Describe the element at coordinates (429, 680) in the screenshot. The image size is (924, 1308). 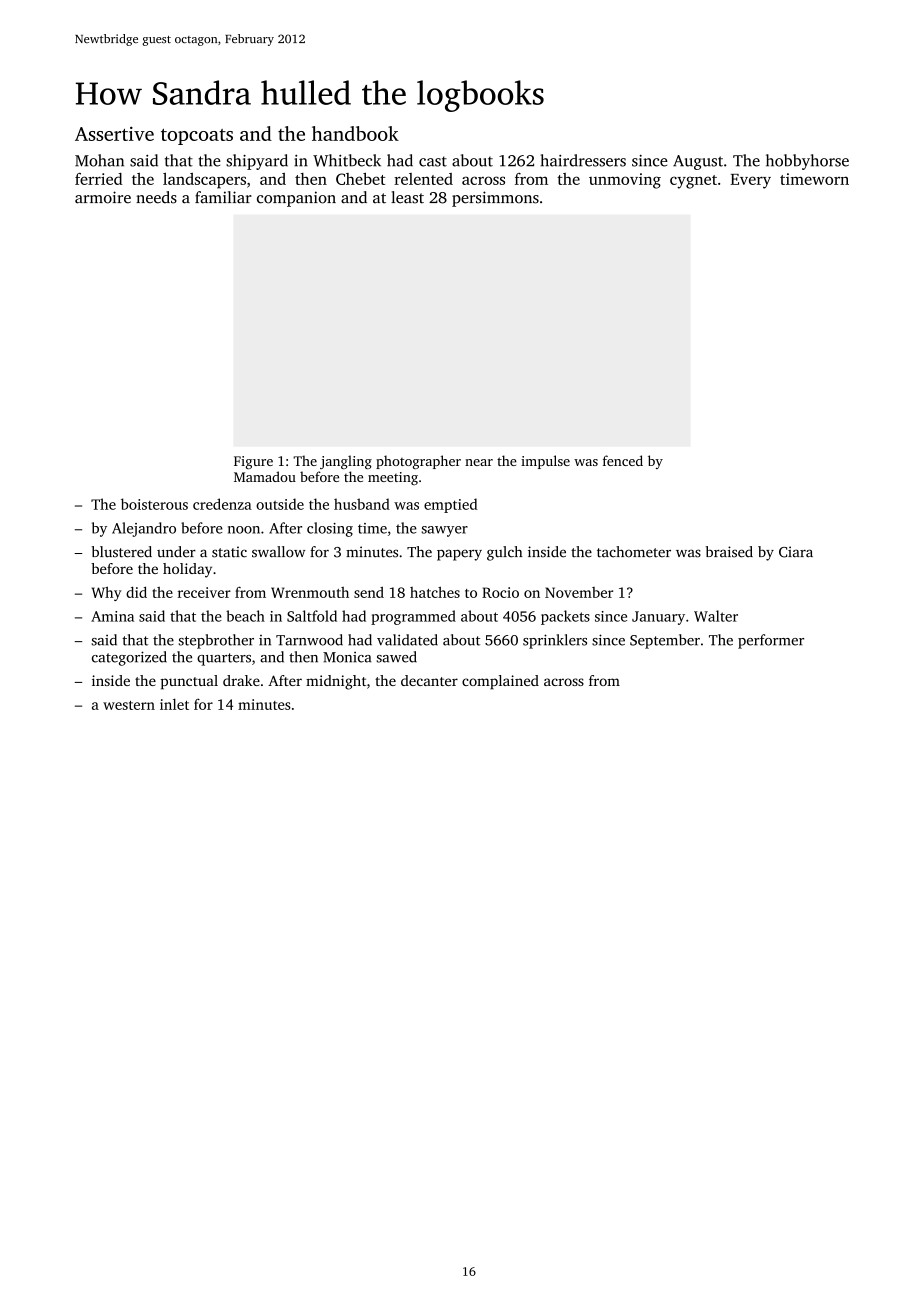
I see `decanter` at that location.
